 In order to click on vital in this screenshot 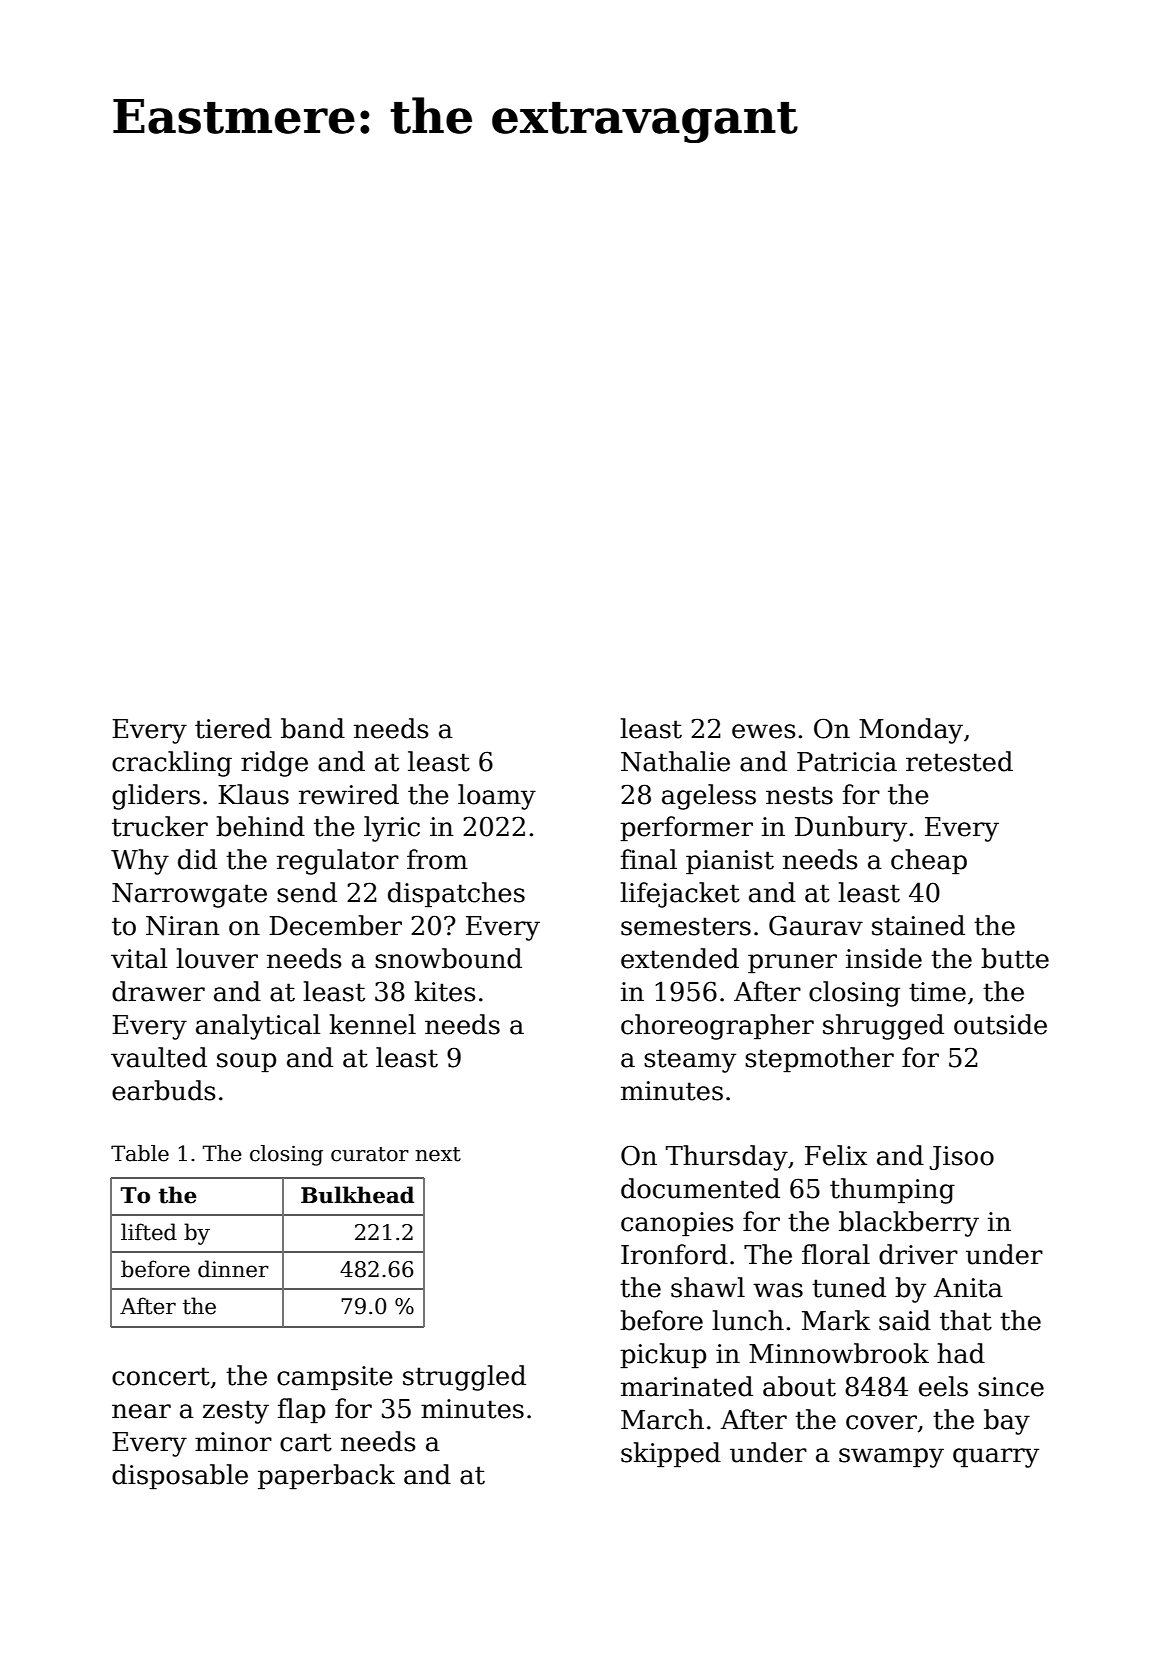, I will do `click(139, 958)`.
